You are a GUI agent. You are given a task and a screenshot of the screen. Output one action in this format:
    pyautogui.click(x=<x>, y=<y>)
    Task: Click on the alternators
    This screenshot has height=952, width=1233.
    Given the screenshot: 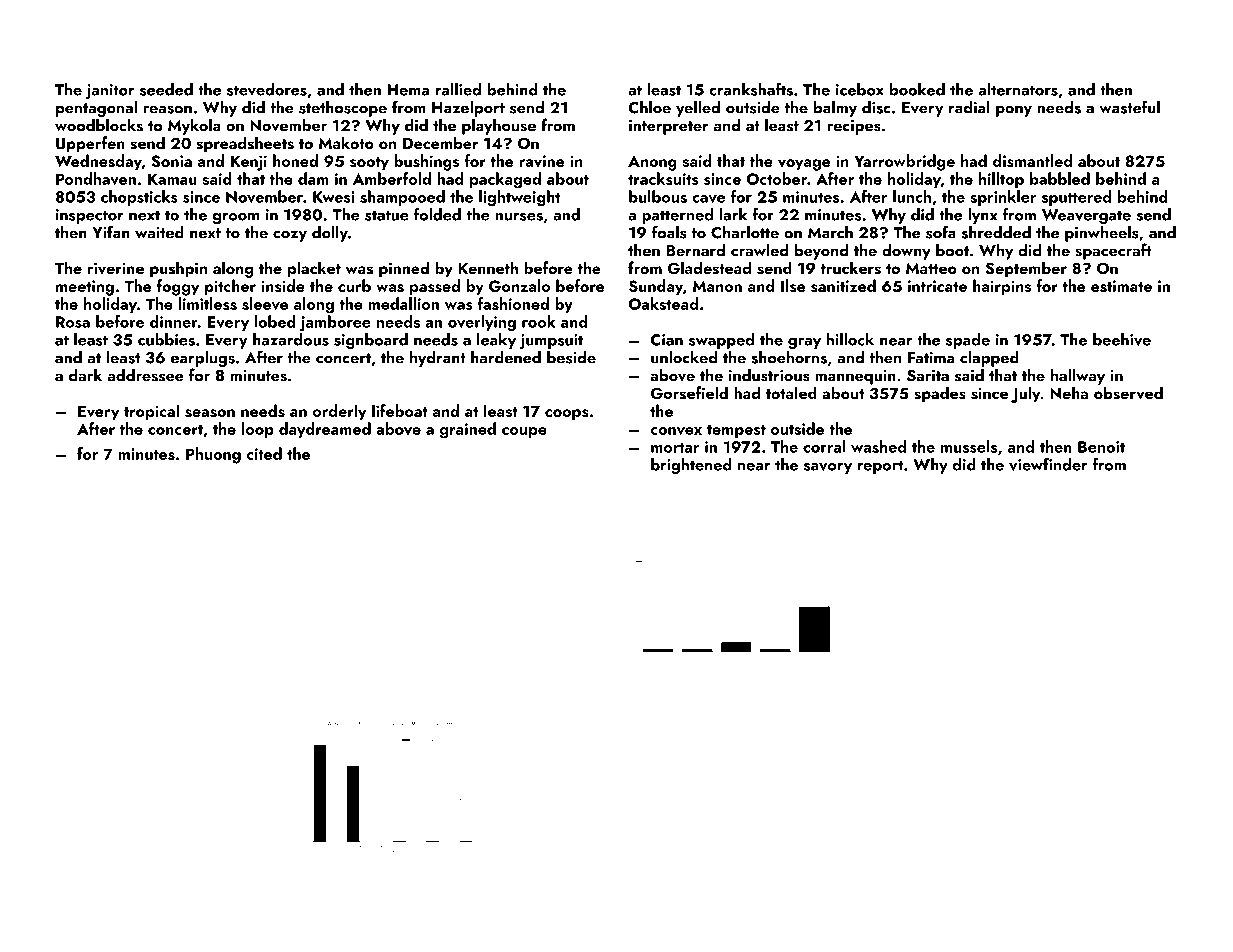 What is the action you would take?
    pyautogui.click(x=1018, y=89)
